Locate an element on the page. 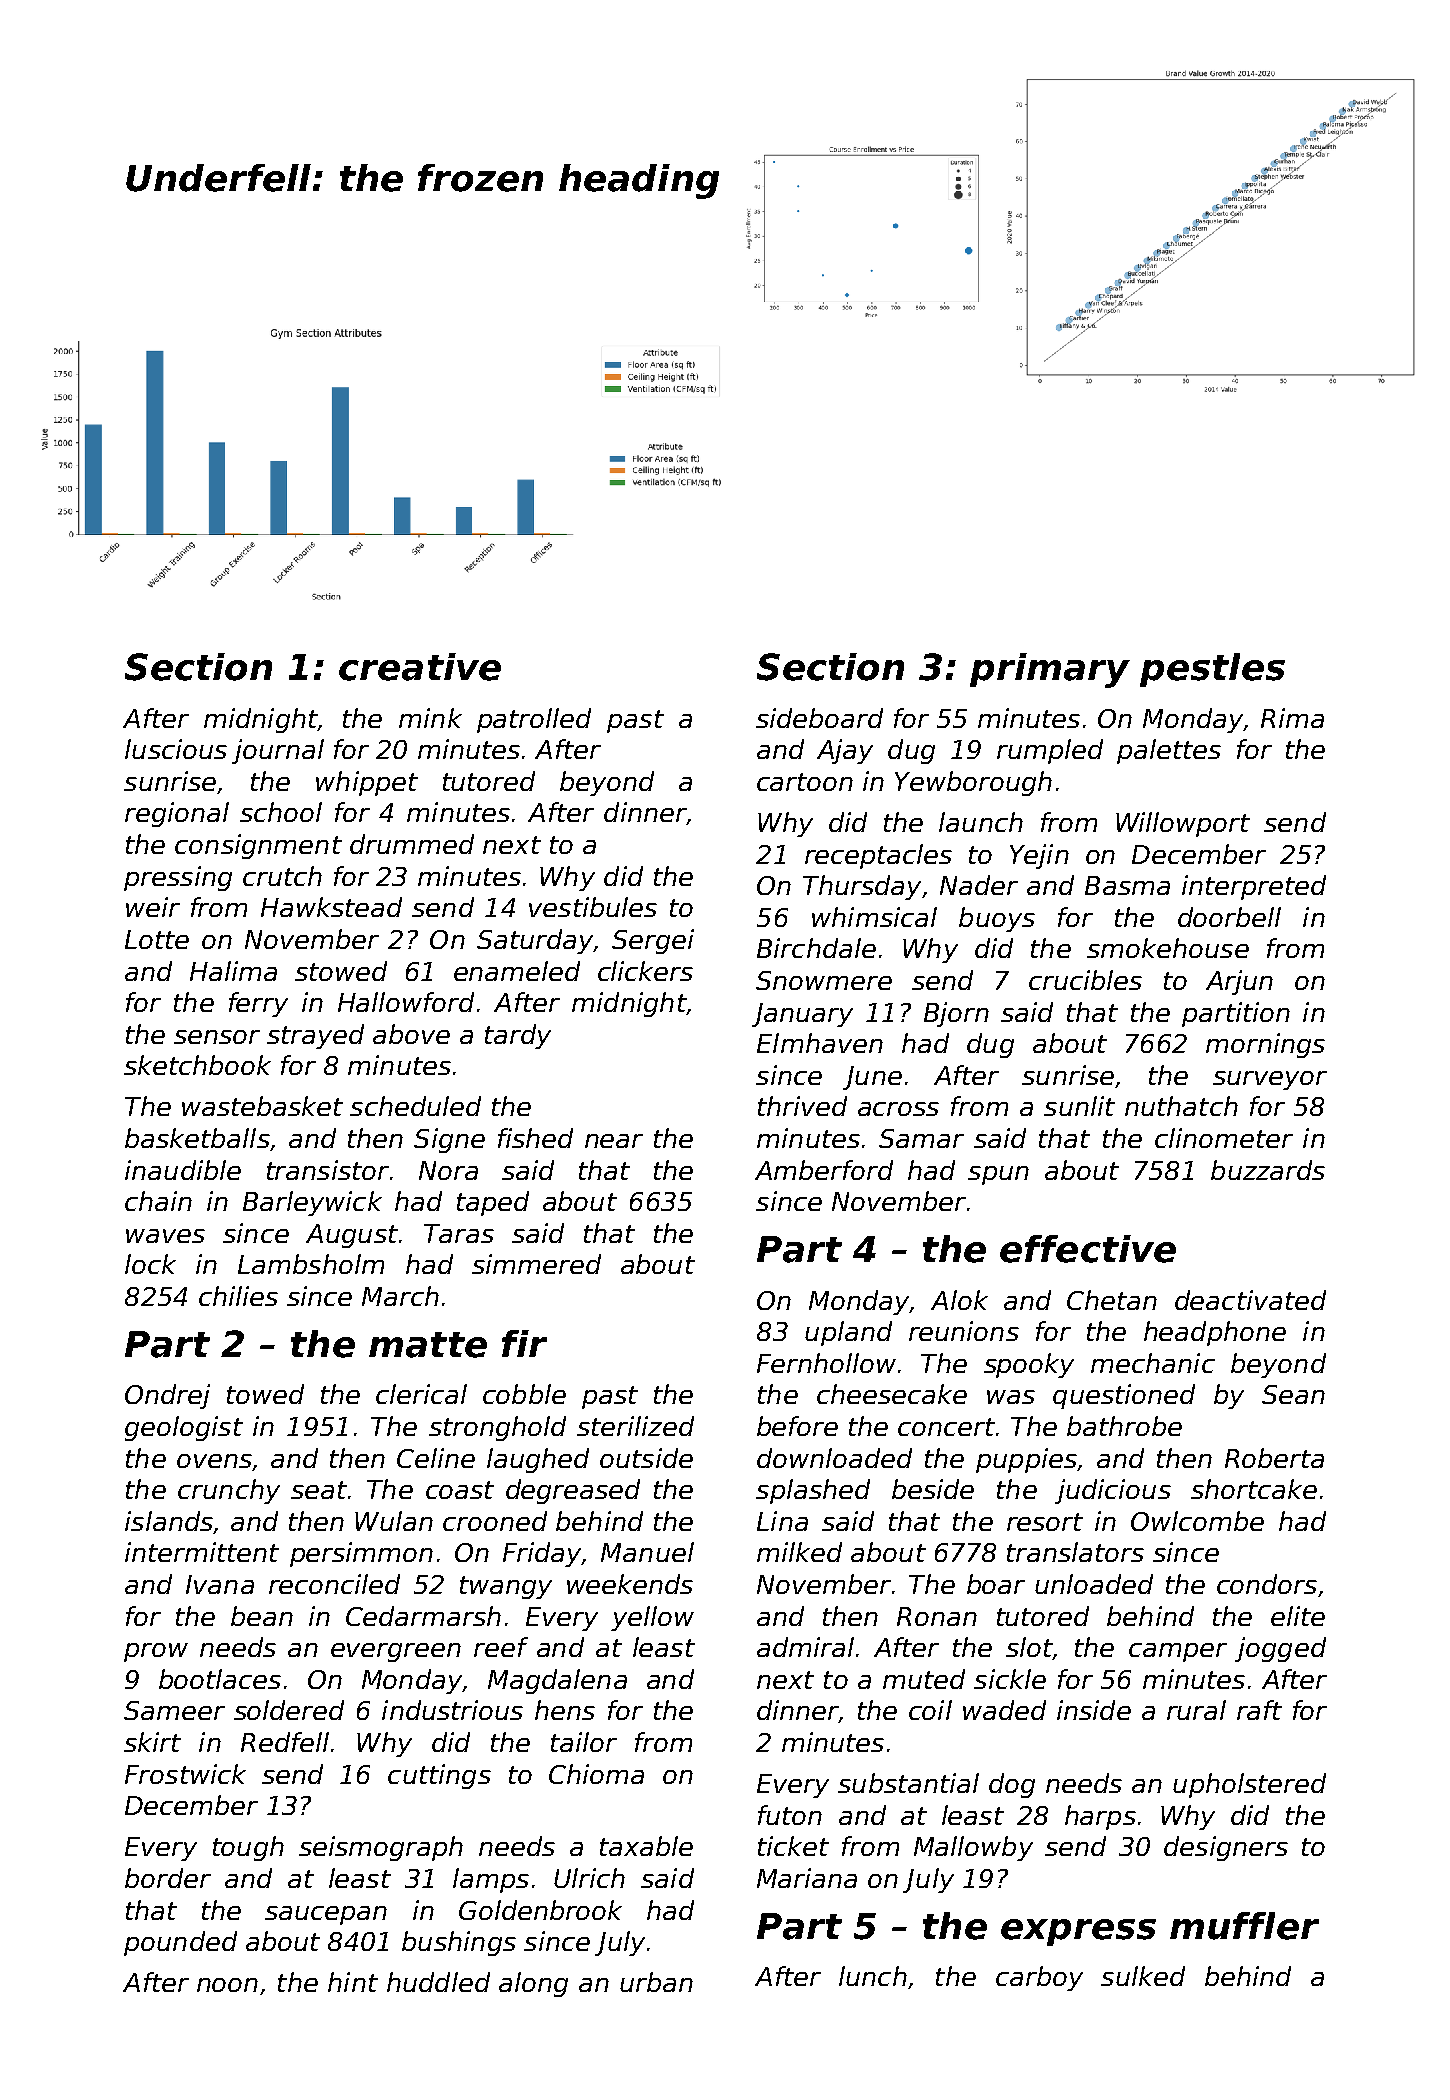 The width and height of the page is (1450, 2100). thrived is located at coordinates (802, 1106).
